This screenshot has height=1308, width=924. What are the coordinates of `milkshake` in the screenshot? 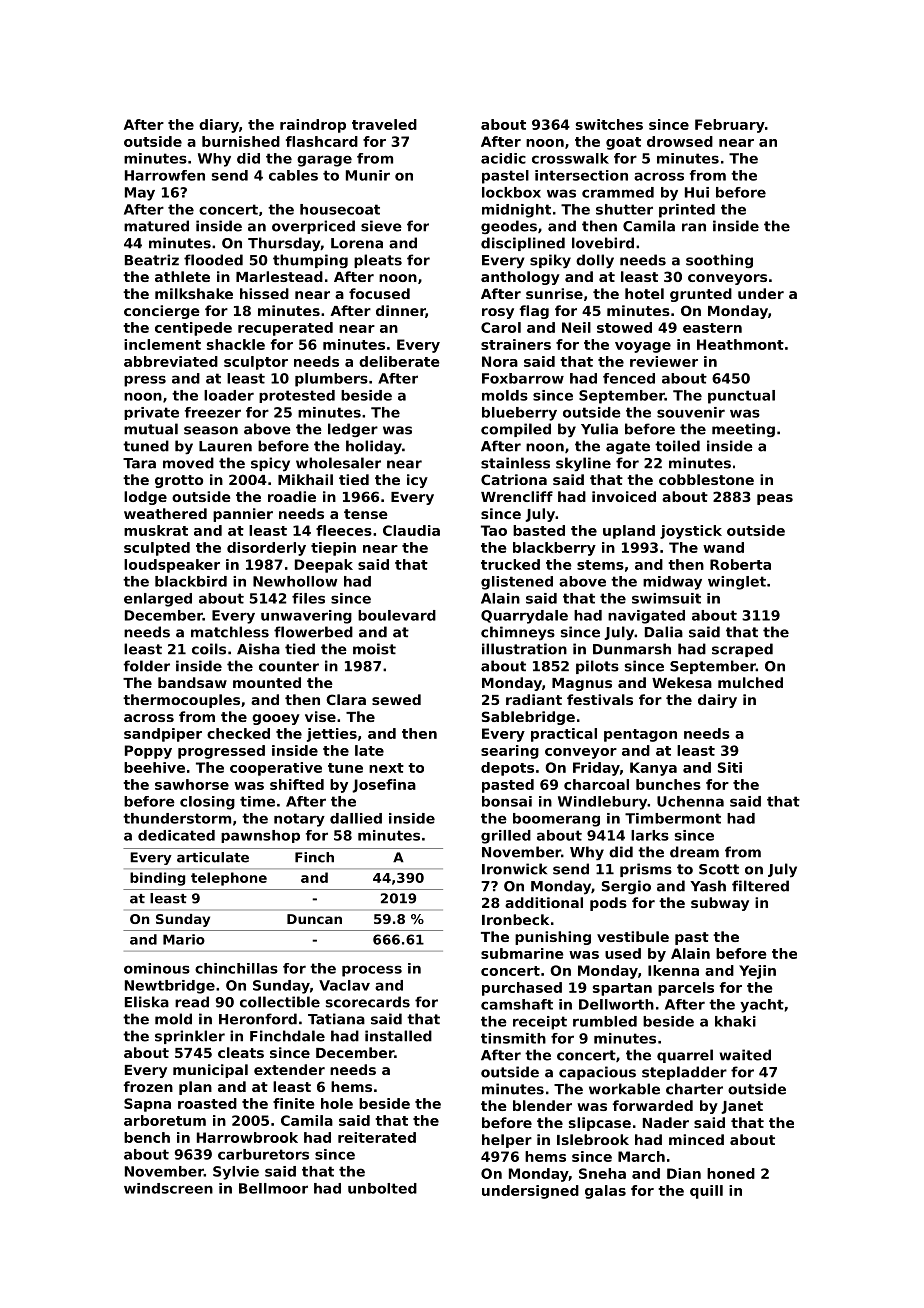 It's located at (194, 293).
